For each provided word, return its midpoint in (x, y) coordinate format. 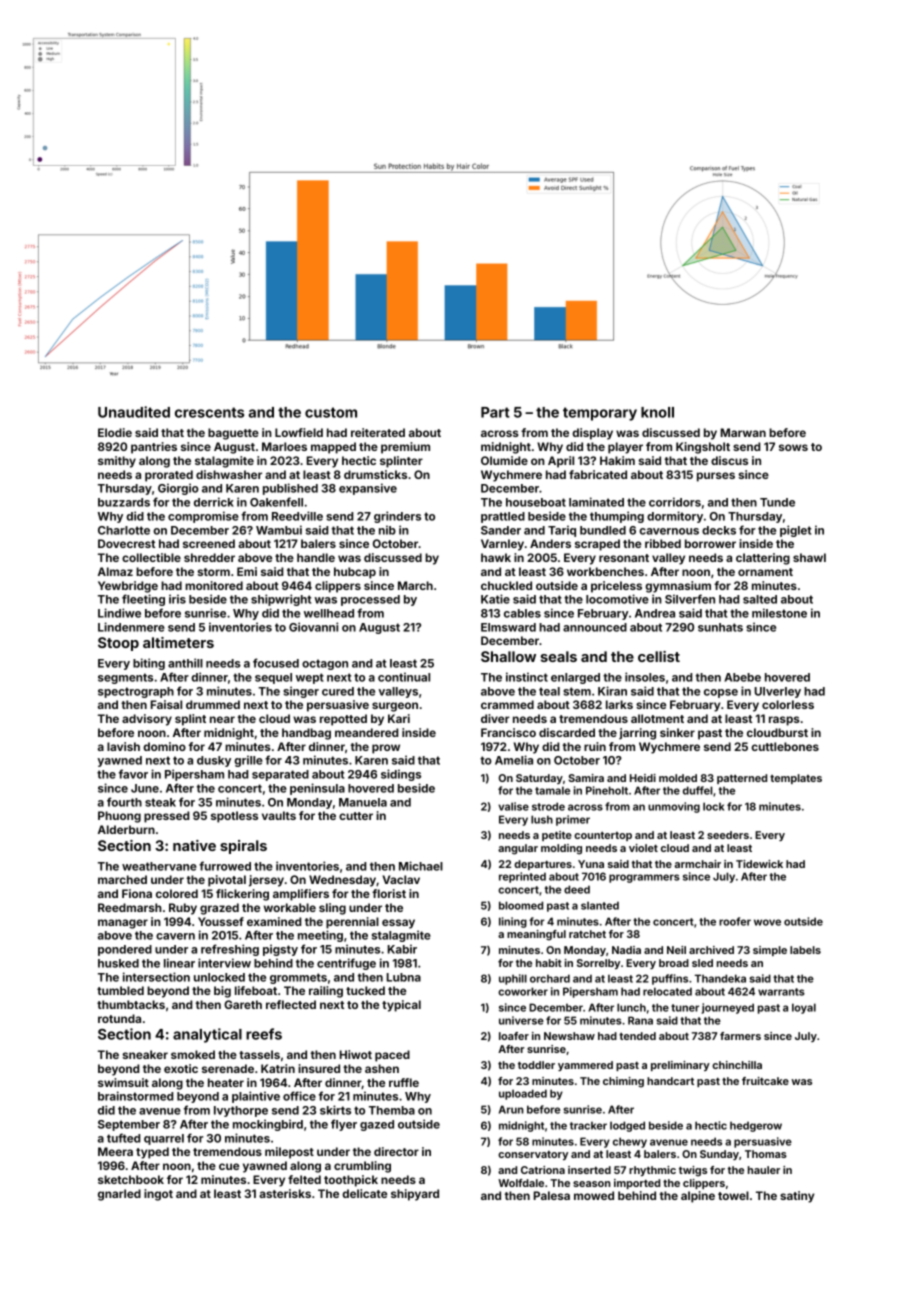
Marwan (743, 432)
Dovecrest (126, 543)
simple (770, 951)
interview (224, 963)
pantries (154, 448)
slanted (600, 905)
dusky (214, 761)
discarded (567, 732)
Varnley (502, 545)
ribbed (663, 543)
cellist (659, 656)
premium (405, 448)
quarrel (164, 1139)
